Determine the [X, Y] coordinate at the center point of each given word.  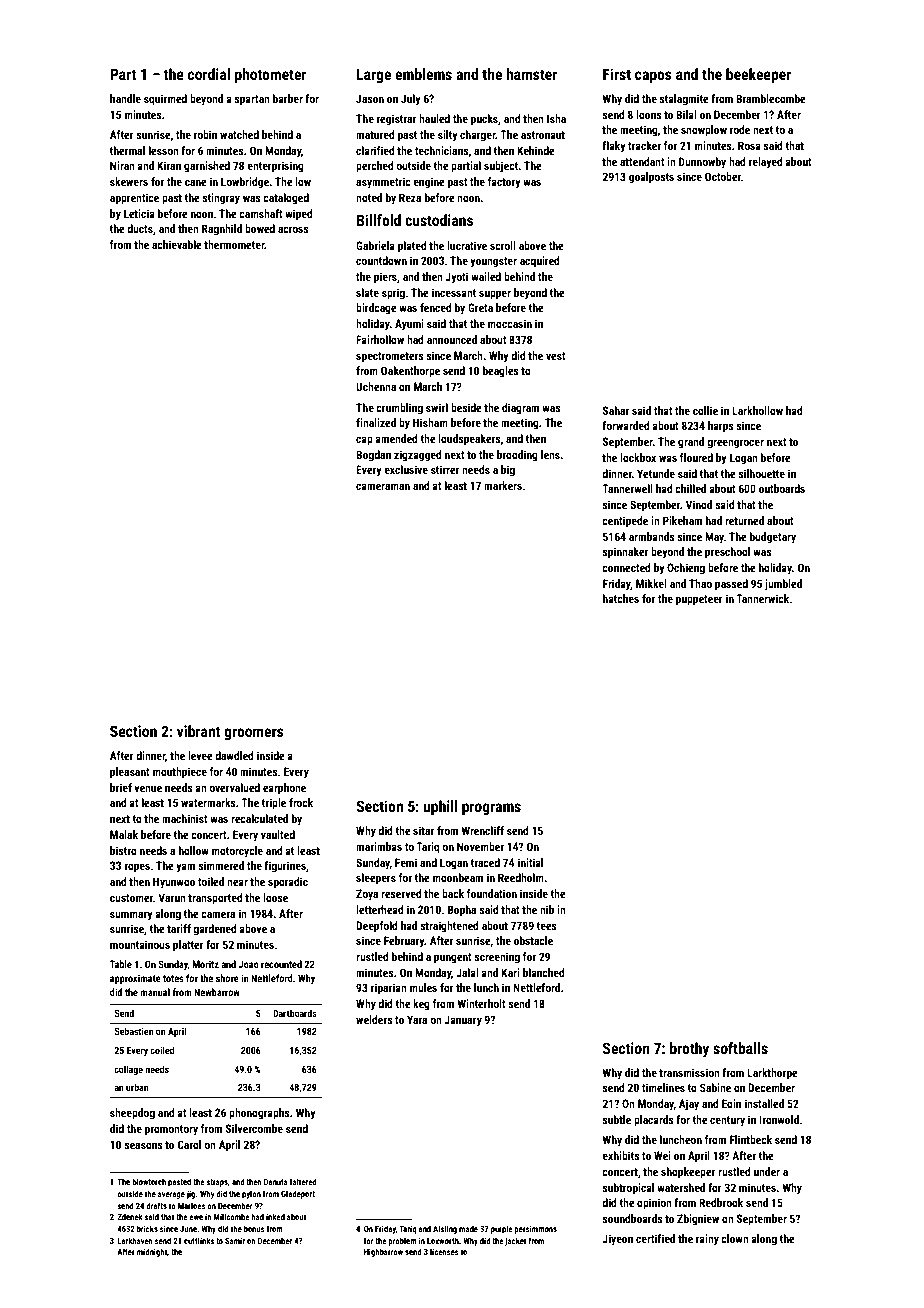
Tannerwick [762, 598]
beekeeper [759, 75]
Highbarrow [383, 1252]
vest [556, 356]
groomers [254, 734]
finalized [376, 422]
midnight [152, 1252]
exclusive [406, 469]
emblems [423, 74]
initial [530, 862]
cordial [209, 74]
